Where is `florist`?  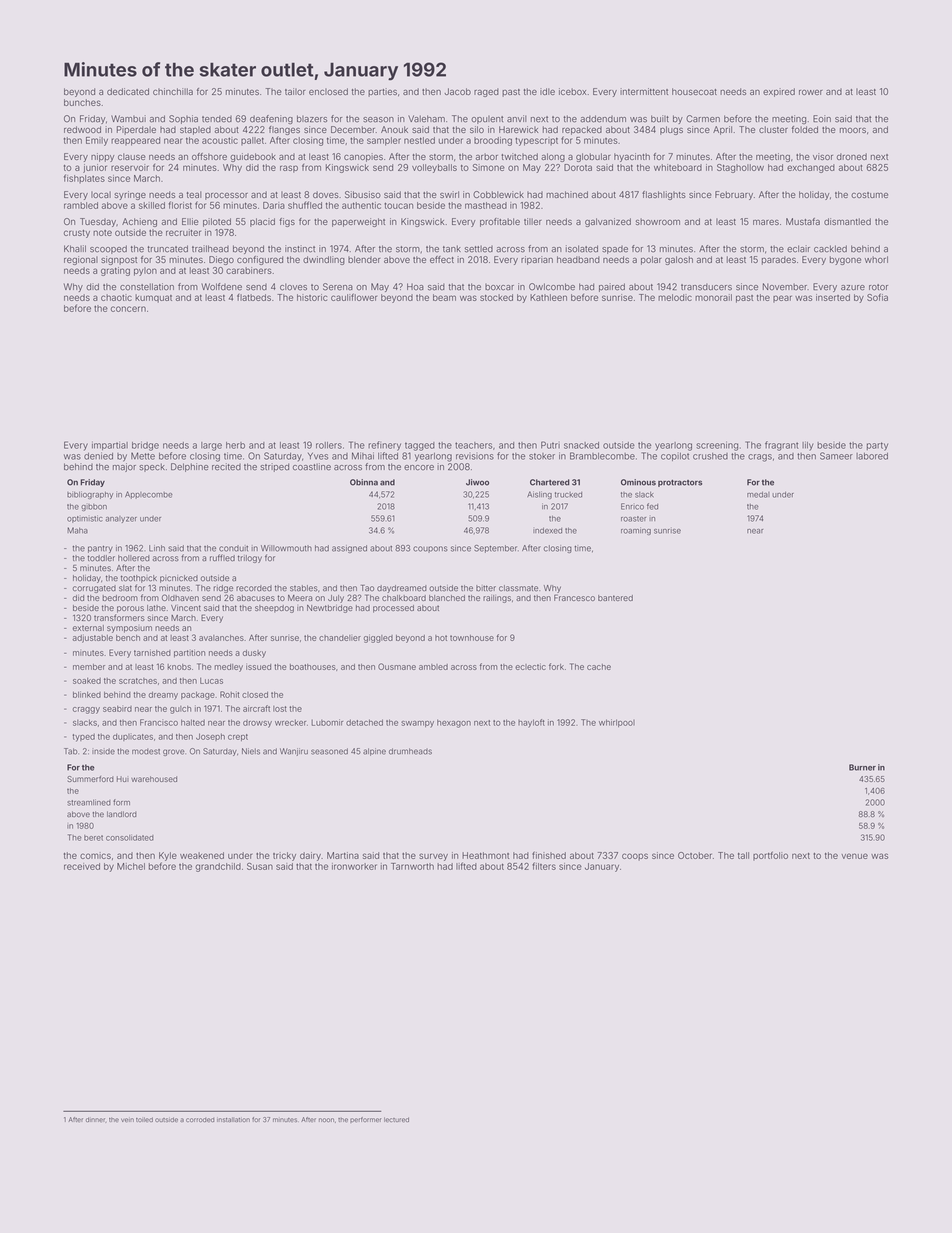 florist is located at coordinates (180, 205).
